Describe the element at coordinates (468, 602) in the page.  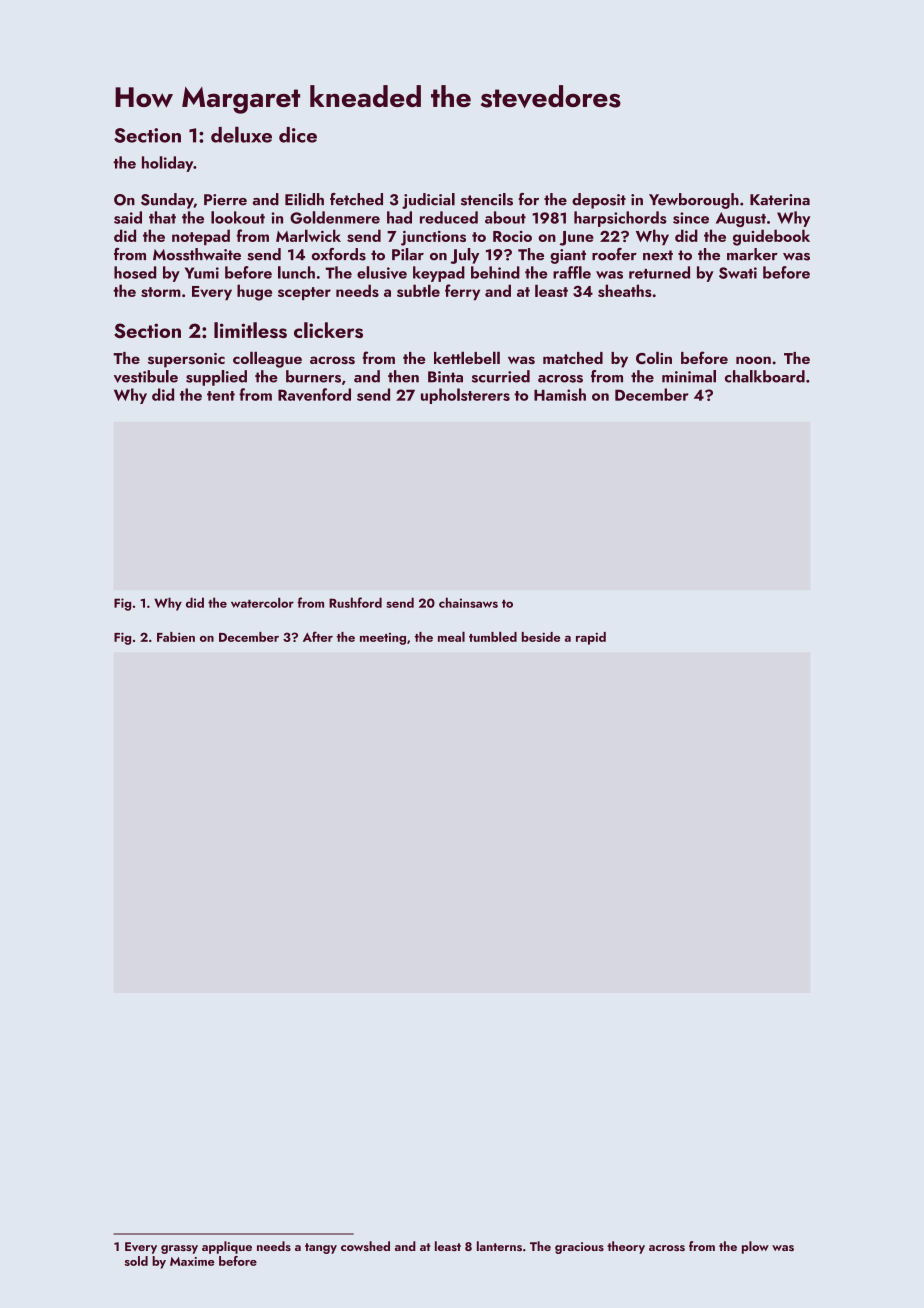
I see `chainsaws` at that location.
